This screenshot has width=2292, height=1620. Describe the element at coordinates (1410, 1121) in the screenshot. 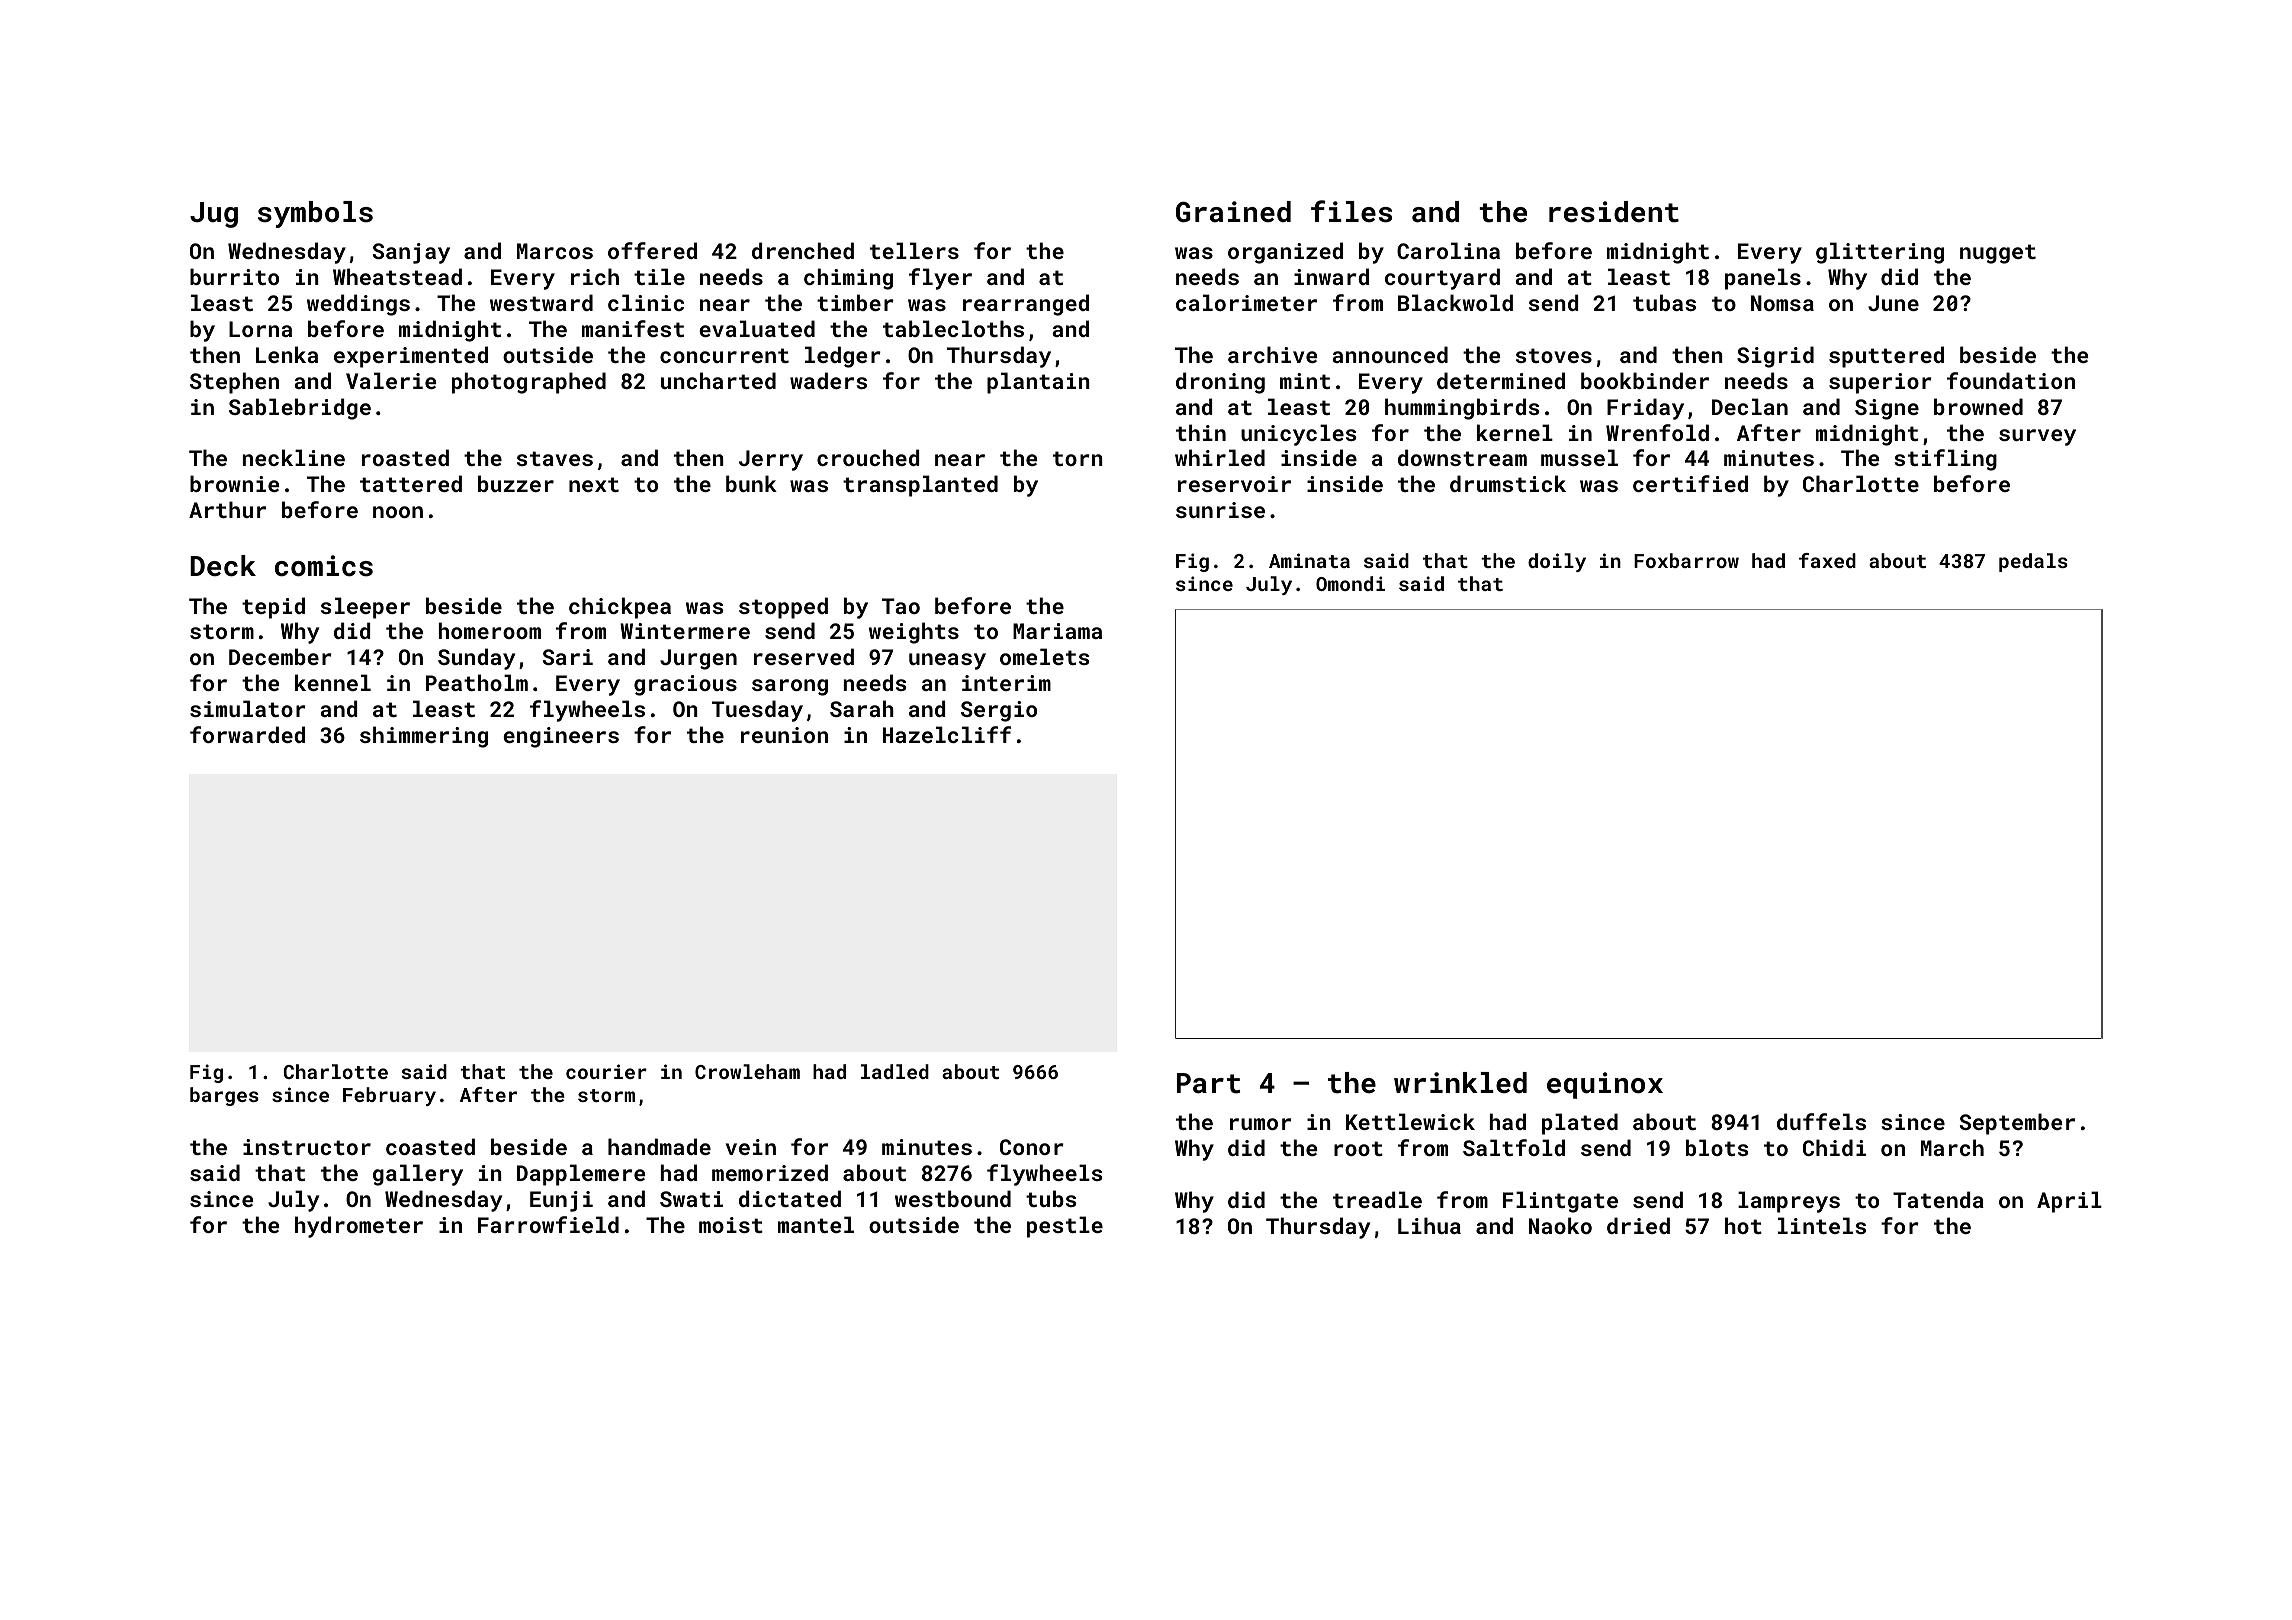

I see `Kettlewick` at that location.
